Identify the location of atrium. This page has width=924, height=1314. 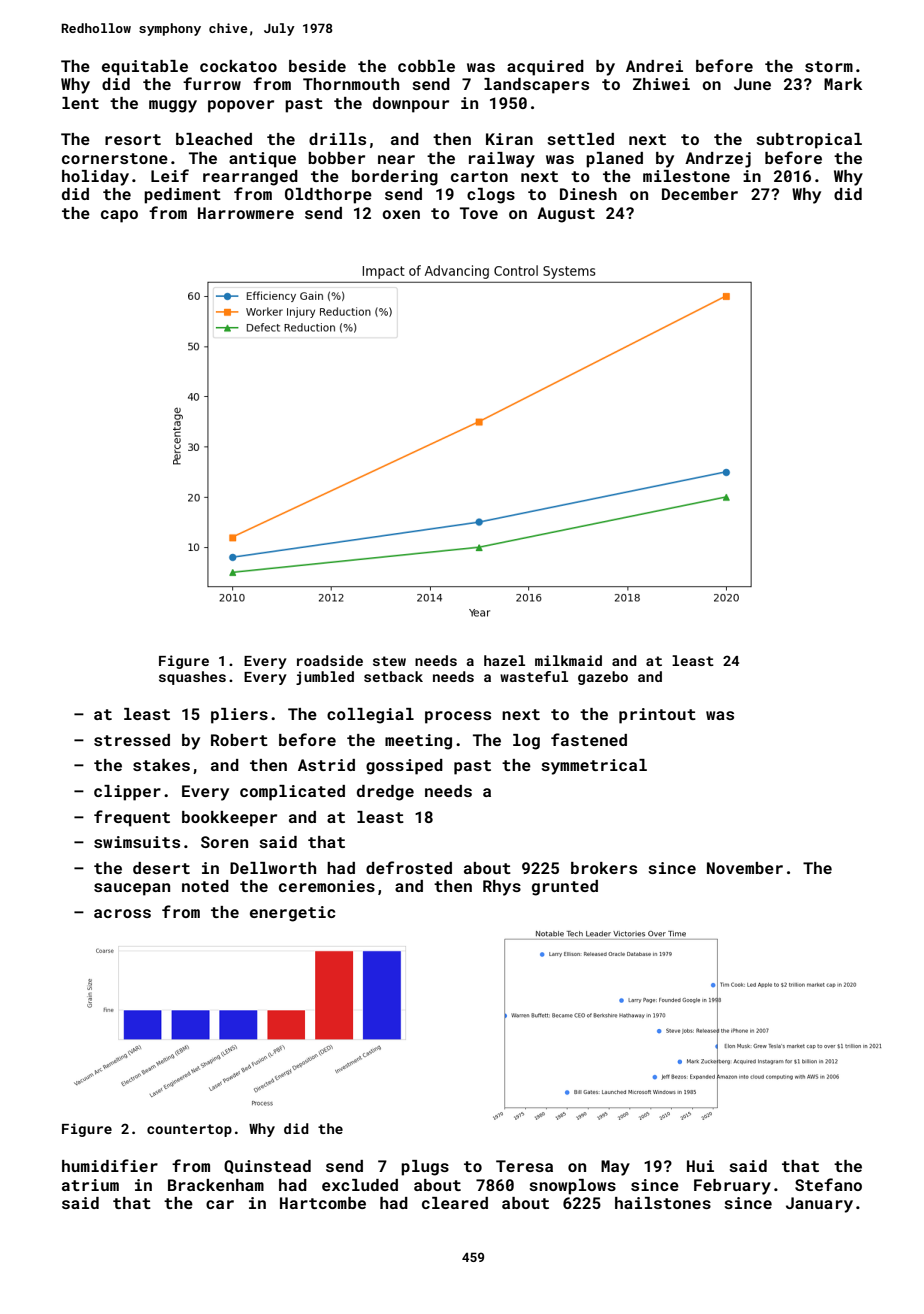
(90, 1185).
